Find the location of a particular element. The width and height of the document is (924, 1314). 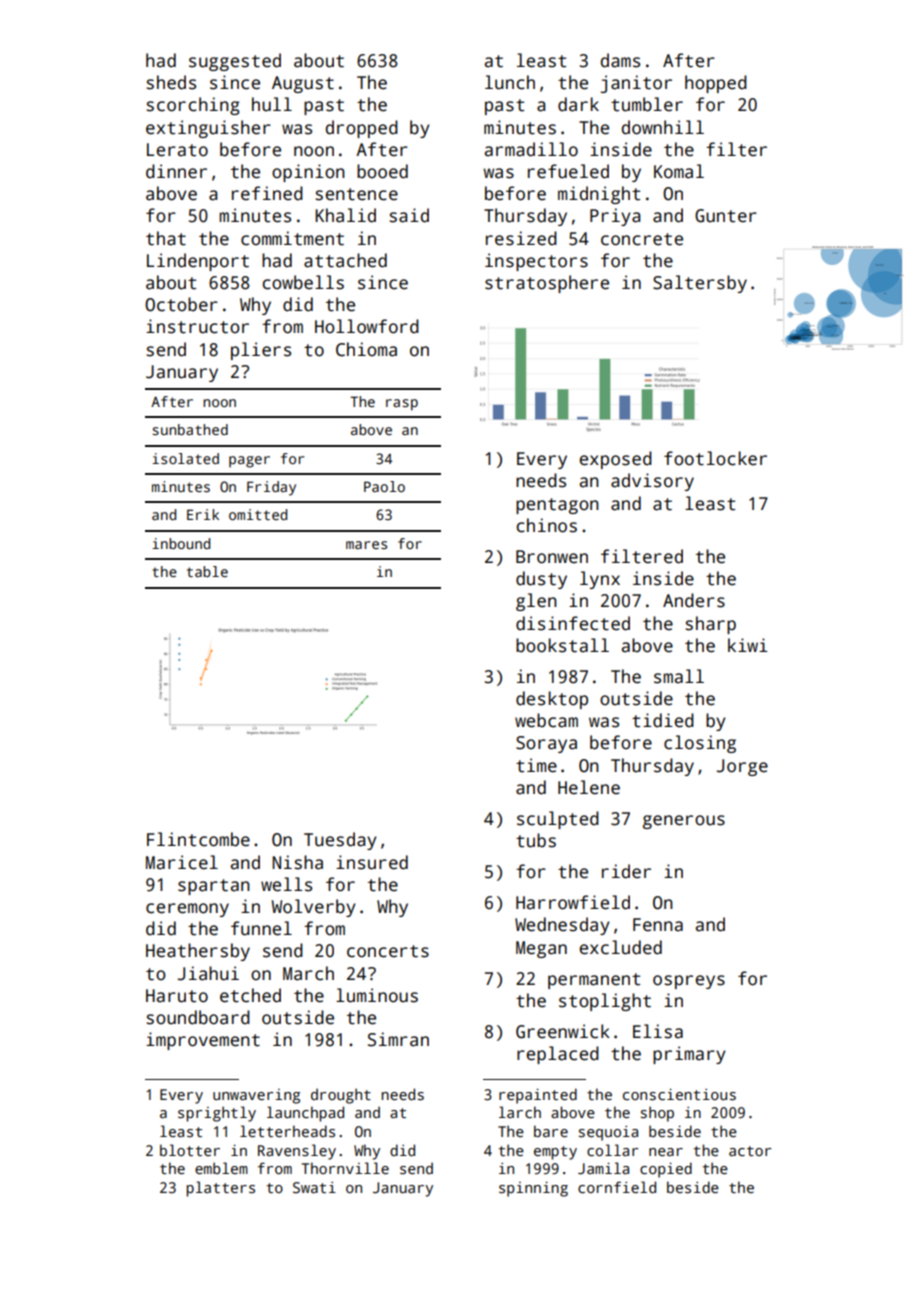

unwavering is located at coordinates (256, 1096).
